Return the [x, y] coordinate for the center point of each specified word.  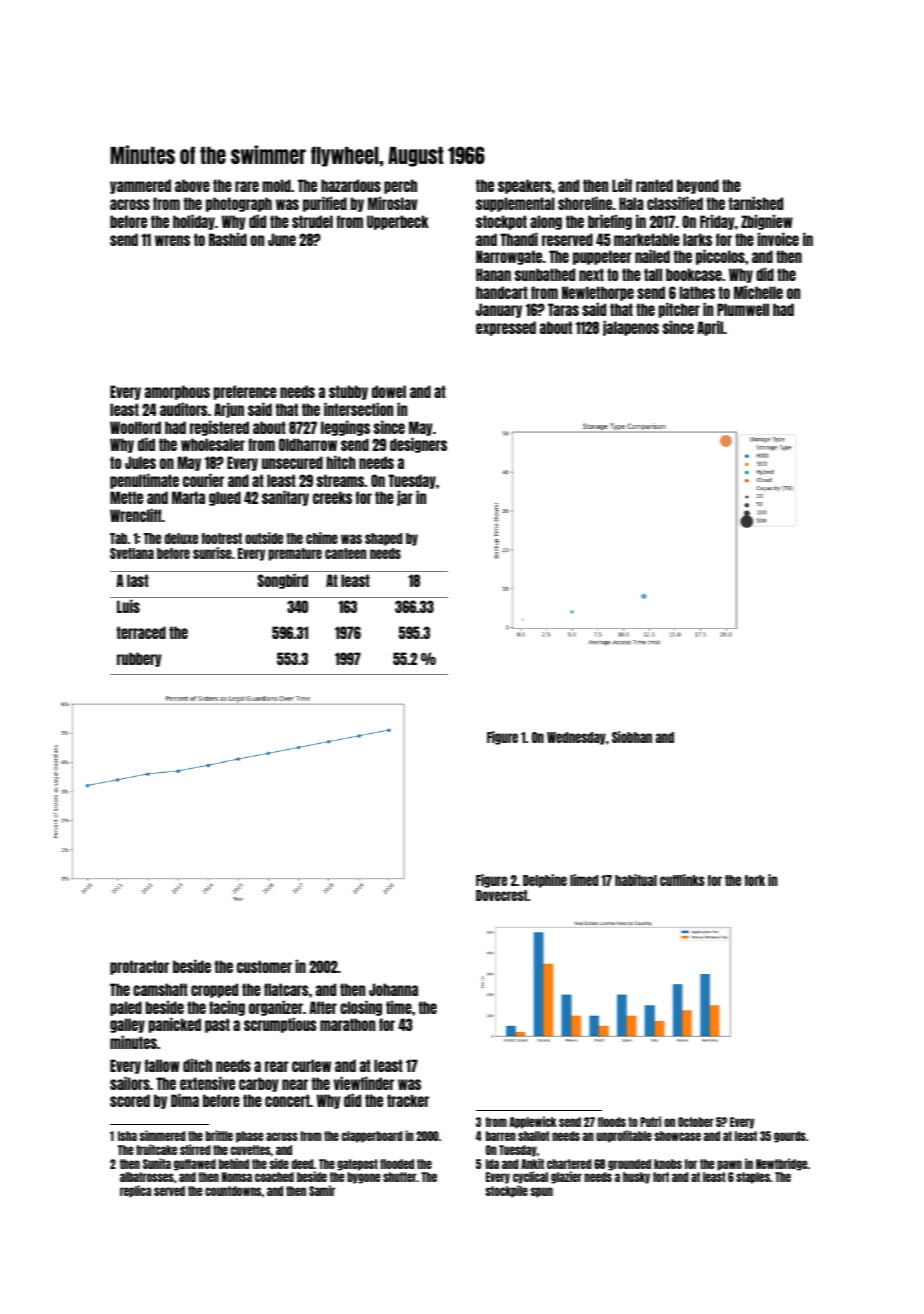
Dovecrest [502, 895]
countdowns [233, 1191]
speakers [524, 186]
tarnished [755, 203]
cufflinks [682, 880]
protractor [139, 967]
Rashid [228, 239]
